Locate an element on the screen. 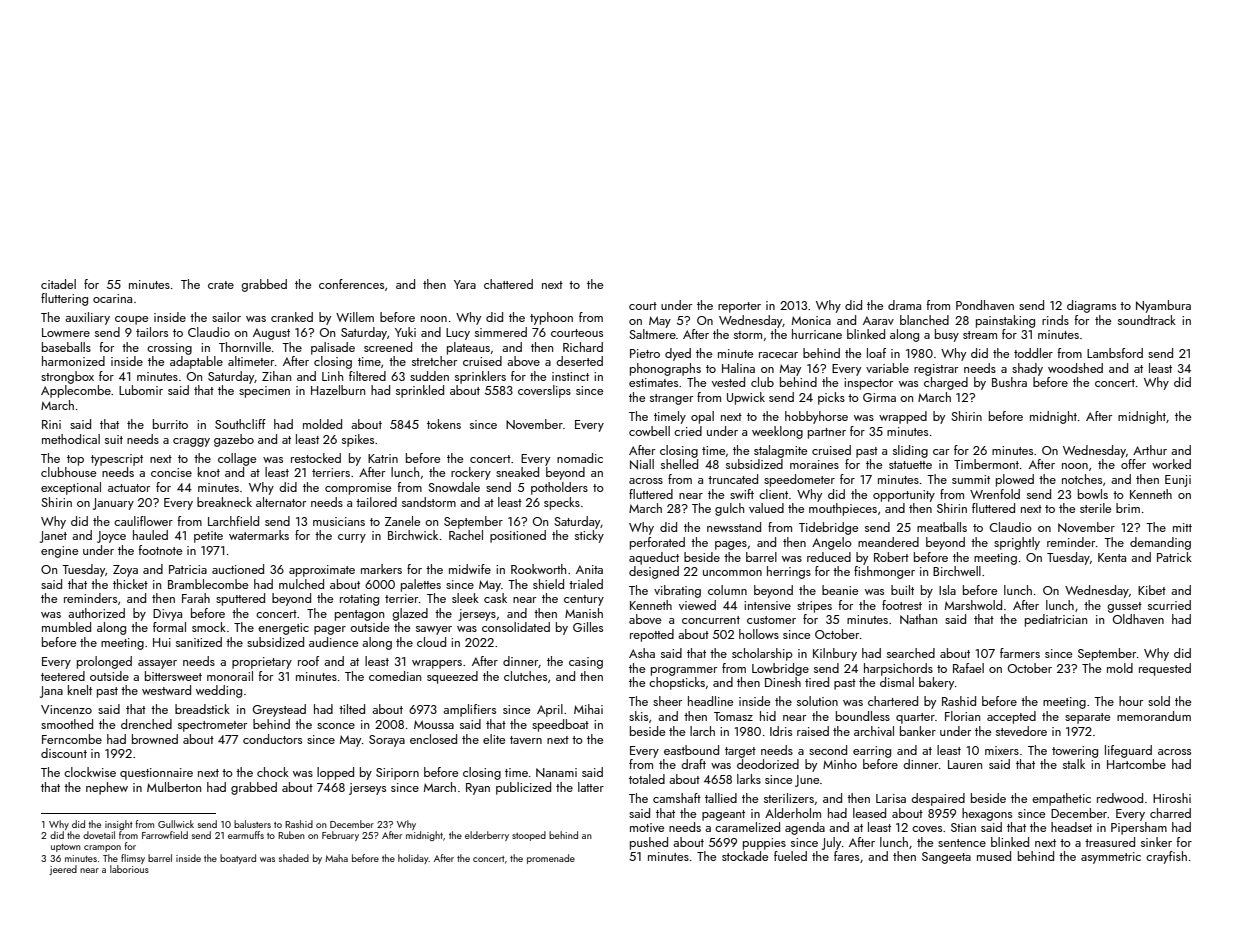  sudden is located at coordinates (429, 376).
